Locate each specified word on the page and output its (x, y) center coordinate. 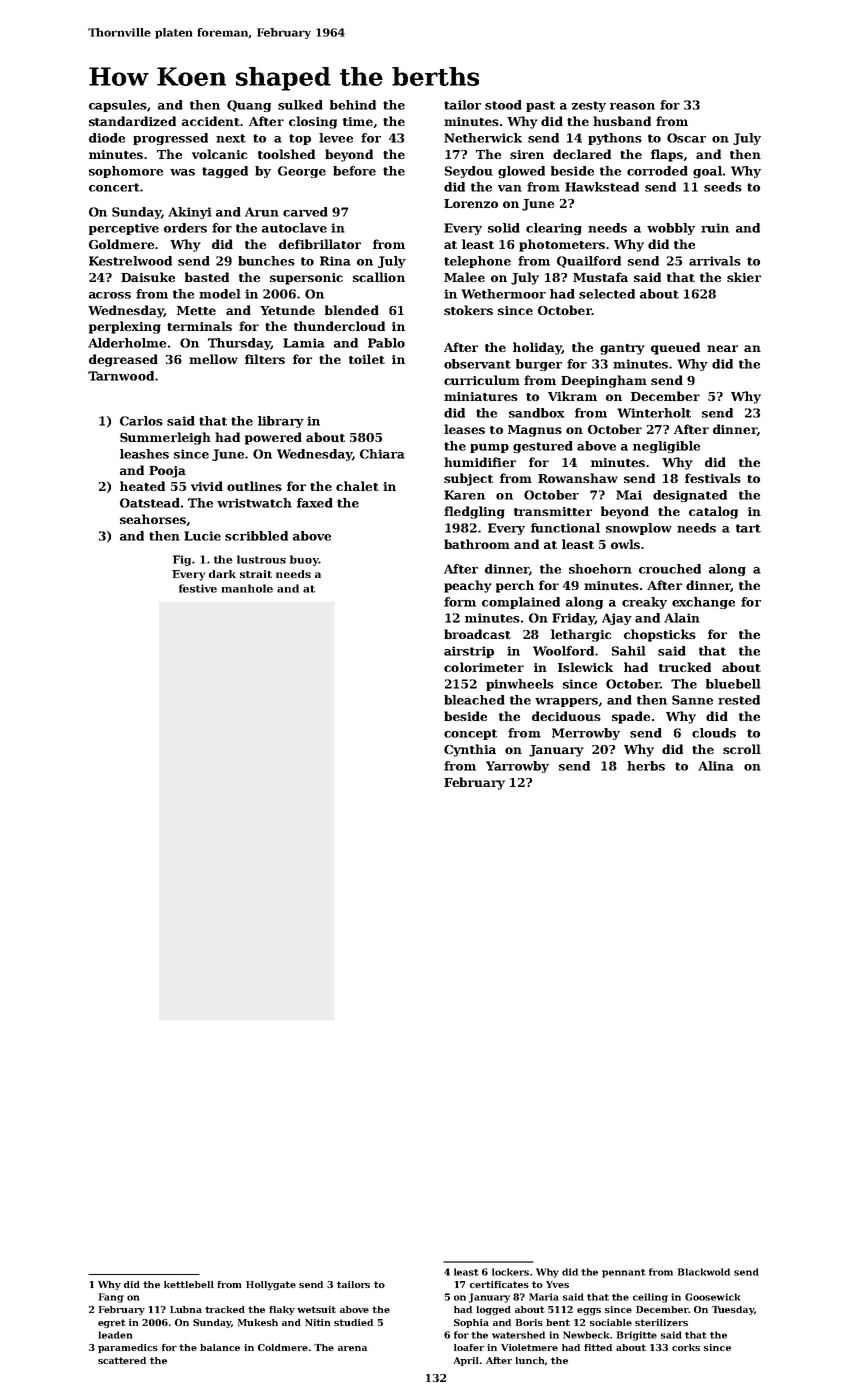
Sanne (692, 700)
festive (198, 588)
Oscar (686, 138)
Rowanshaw (578, 478)
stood (503, 105)
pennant (624, 1273)
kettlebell (189, 1284)
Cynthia (470, 750)
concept (470, 734)
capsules (118, 106)
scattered (122, 1360)
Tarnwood (121, 376)
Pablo (386, 343)
